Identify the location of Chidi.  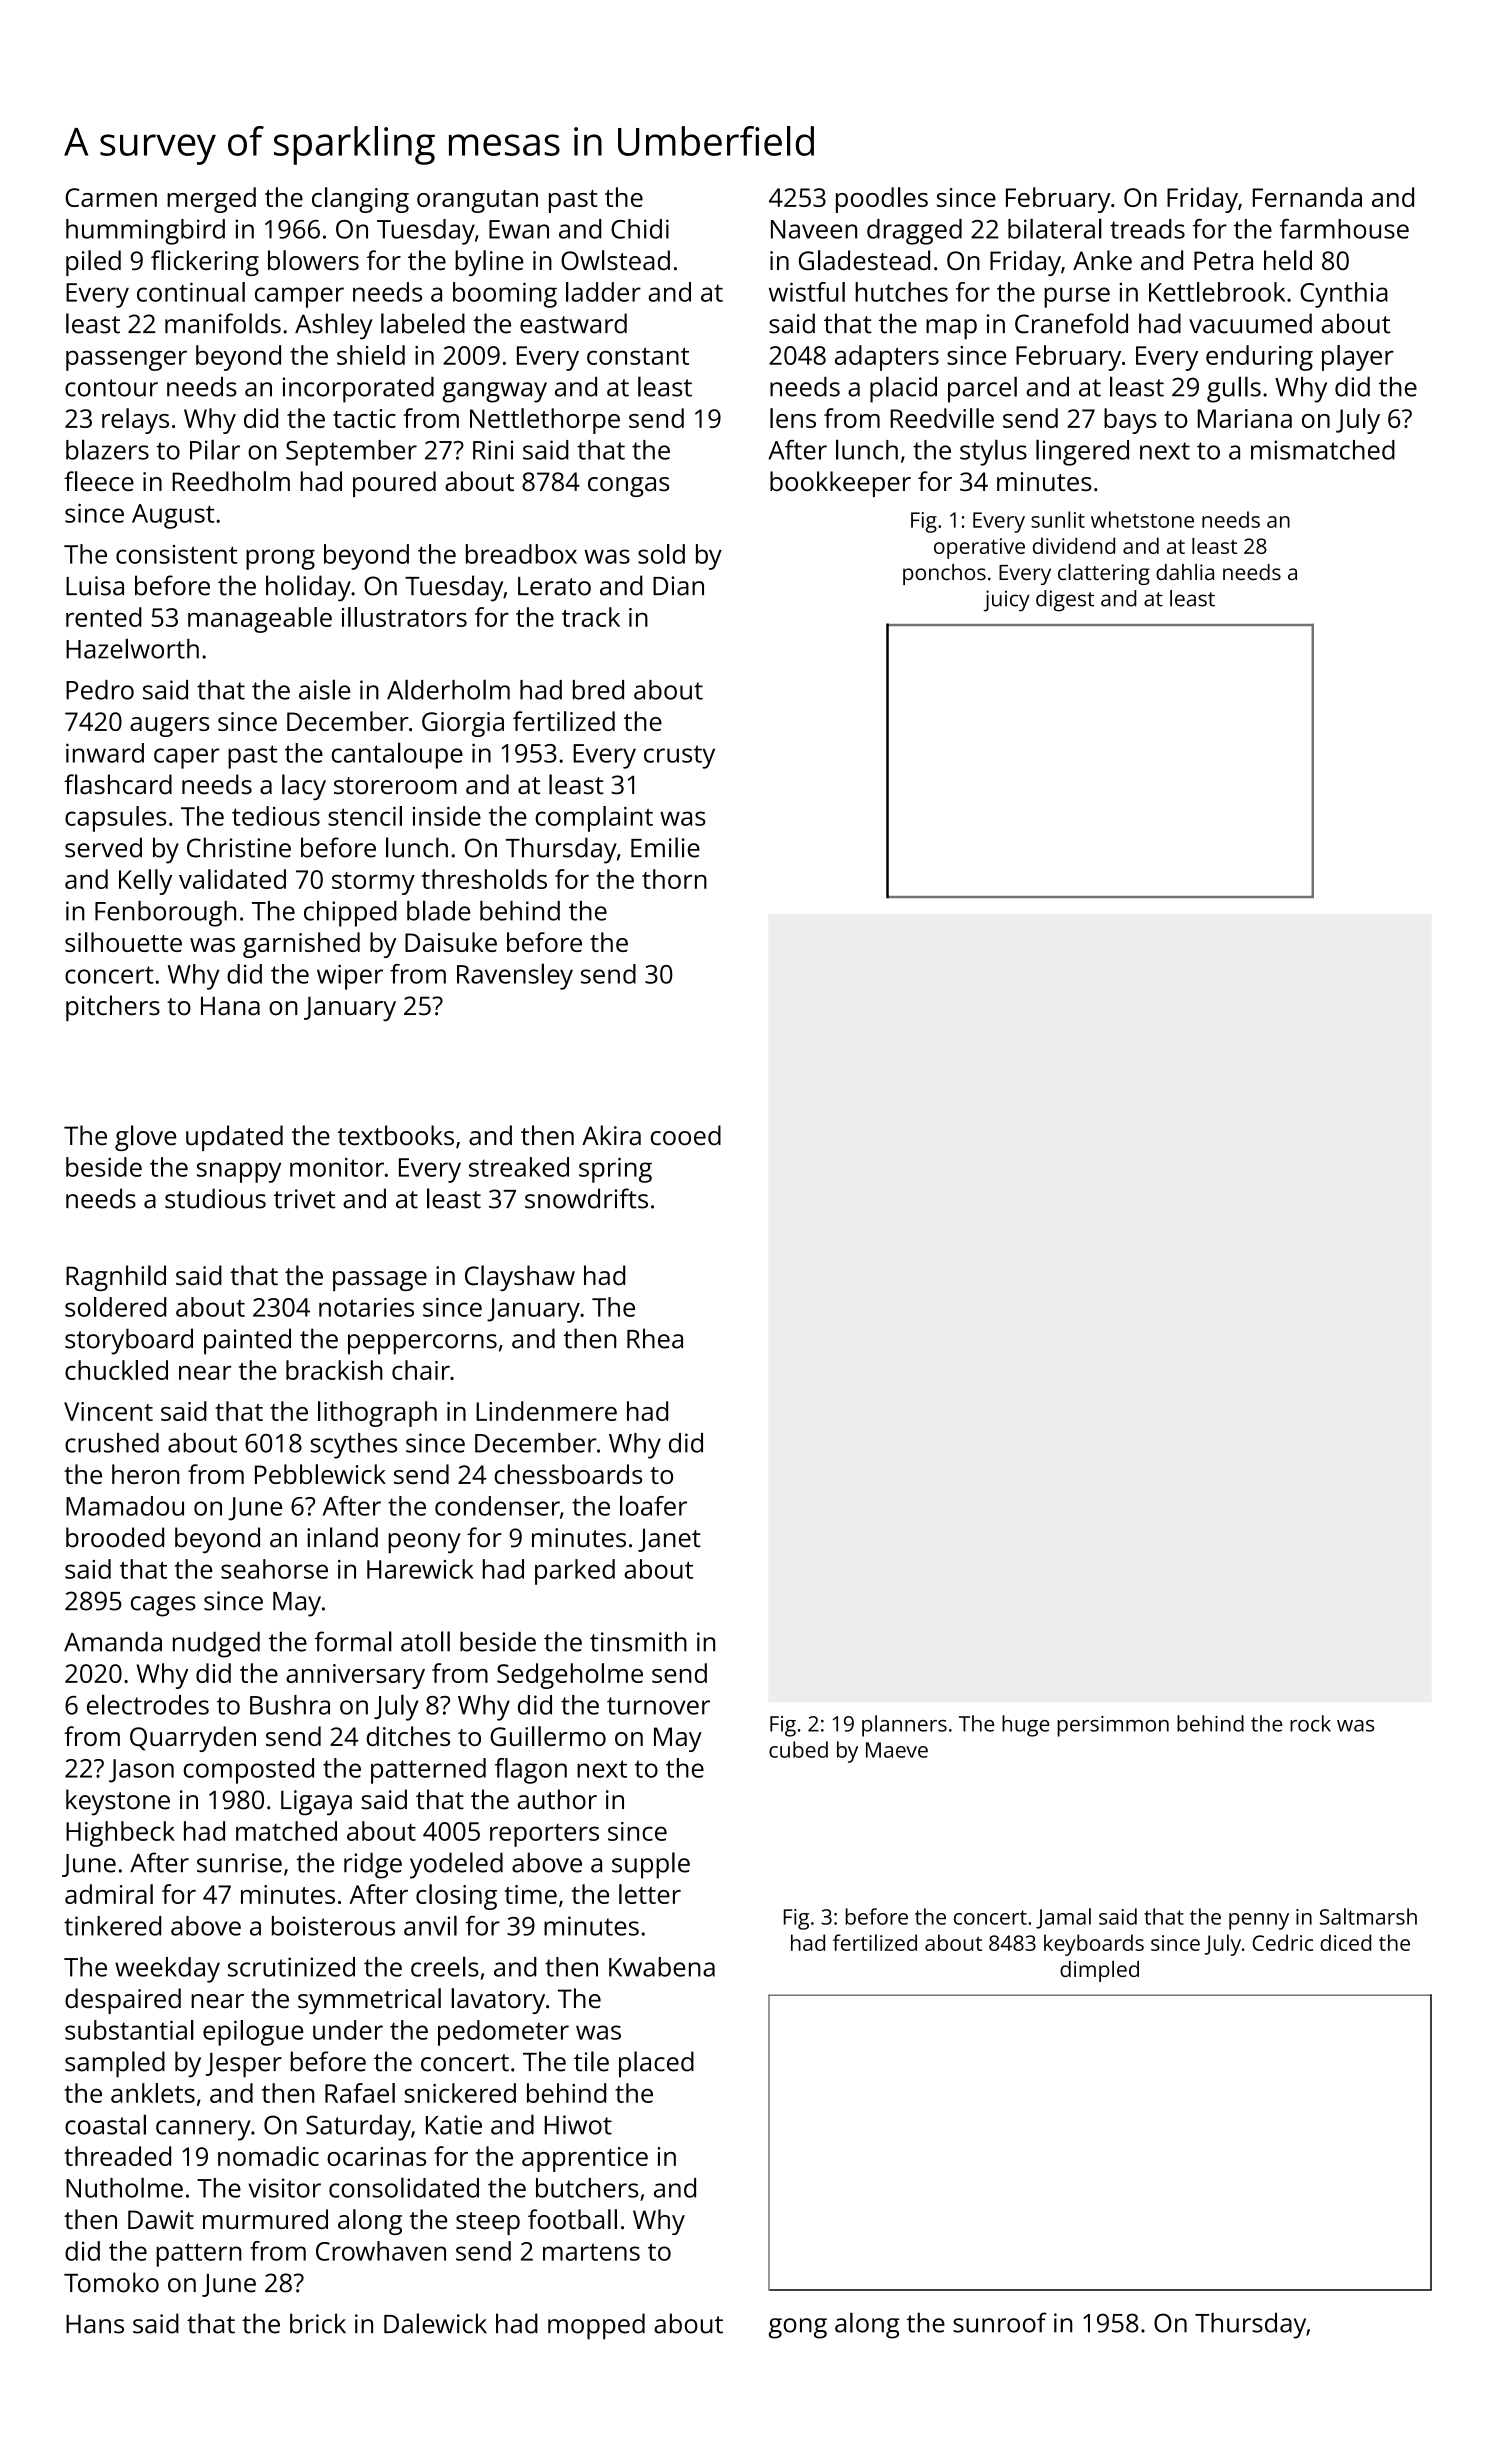
(640, 229).
